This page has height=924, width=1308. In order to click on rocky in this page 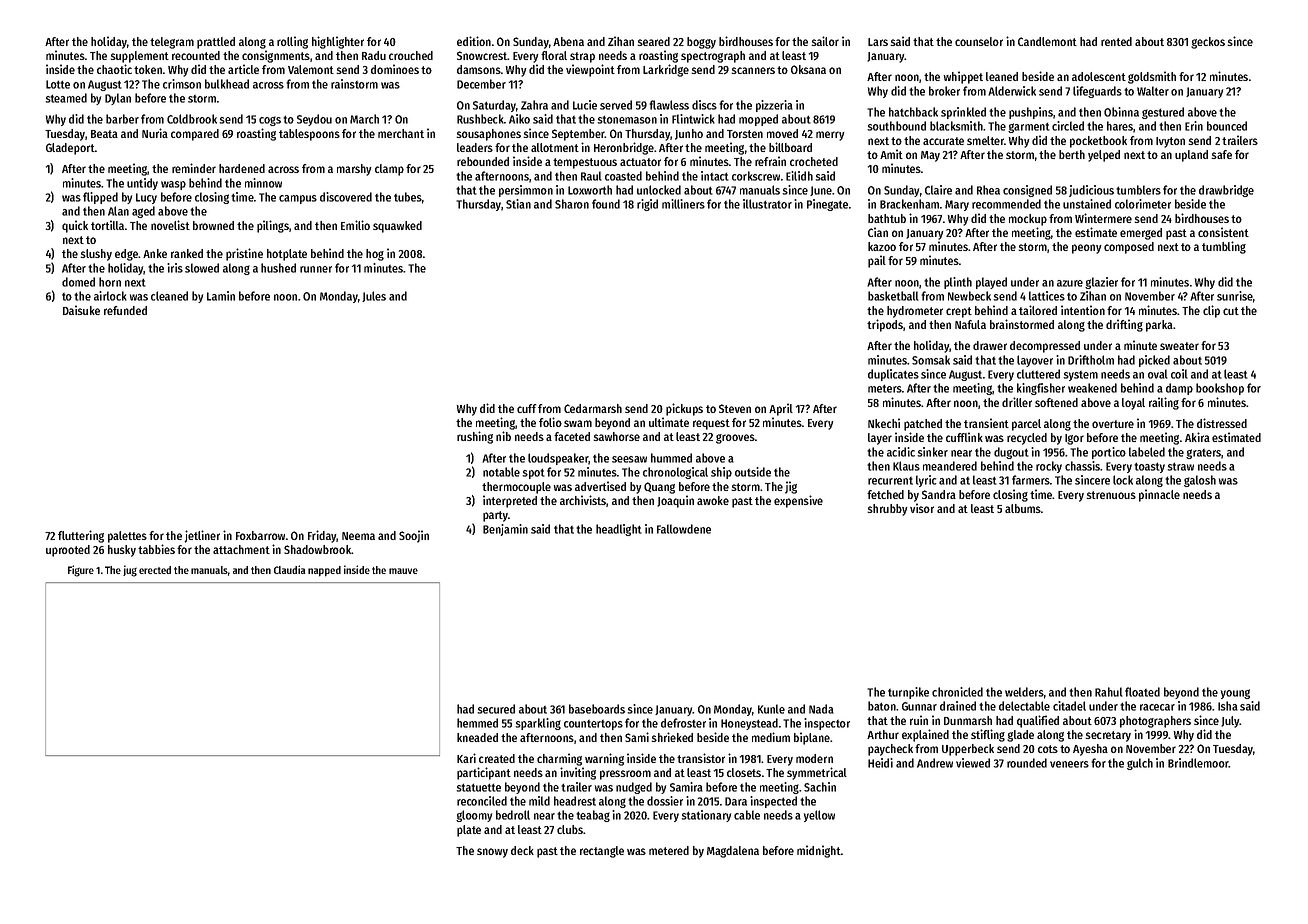, I will do `click(1049, 467)`.
